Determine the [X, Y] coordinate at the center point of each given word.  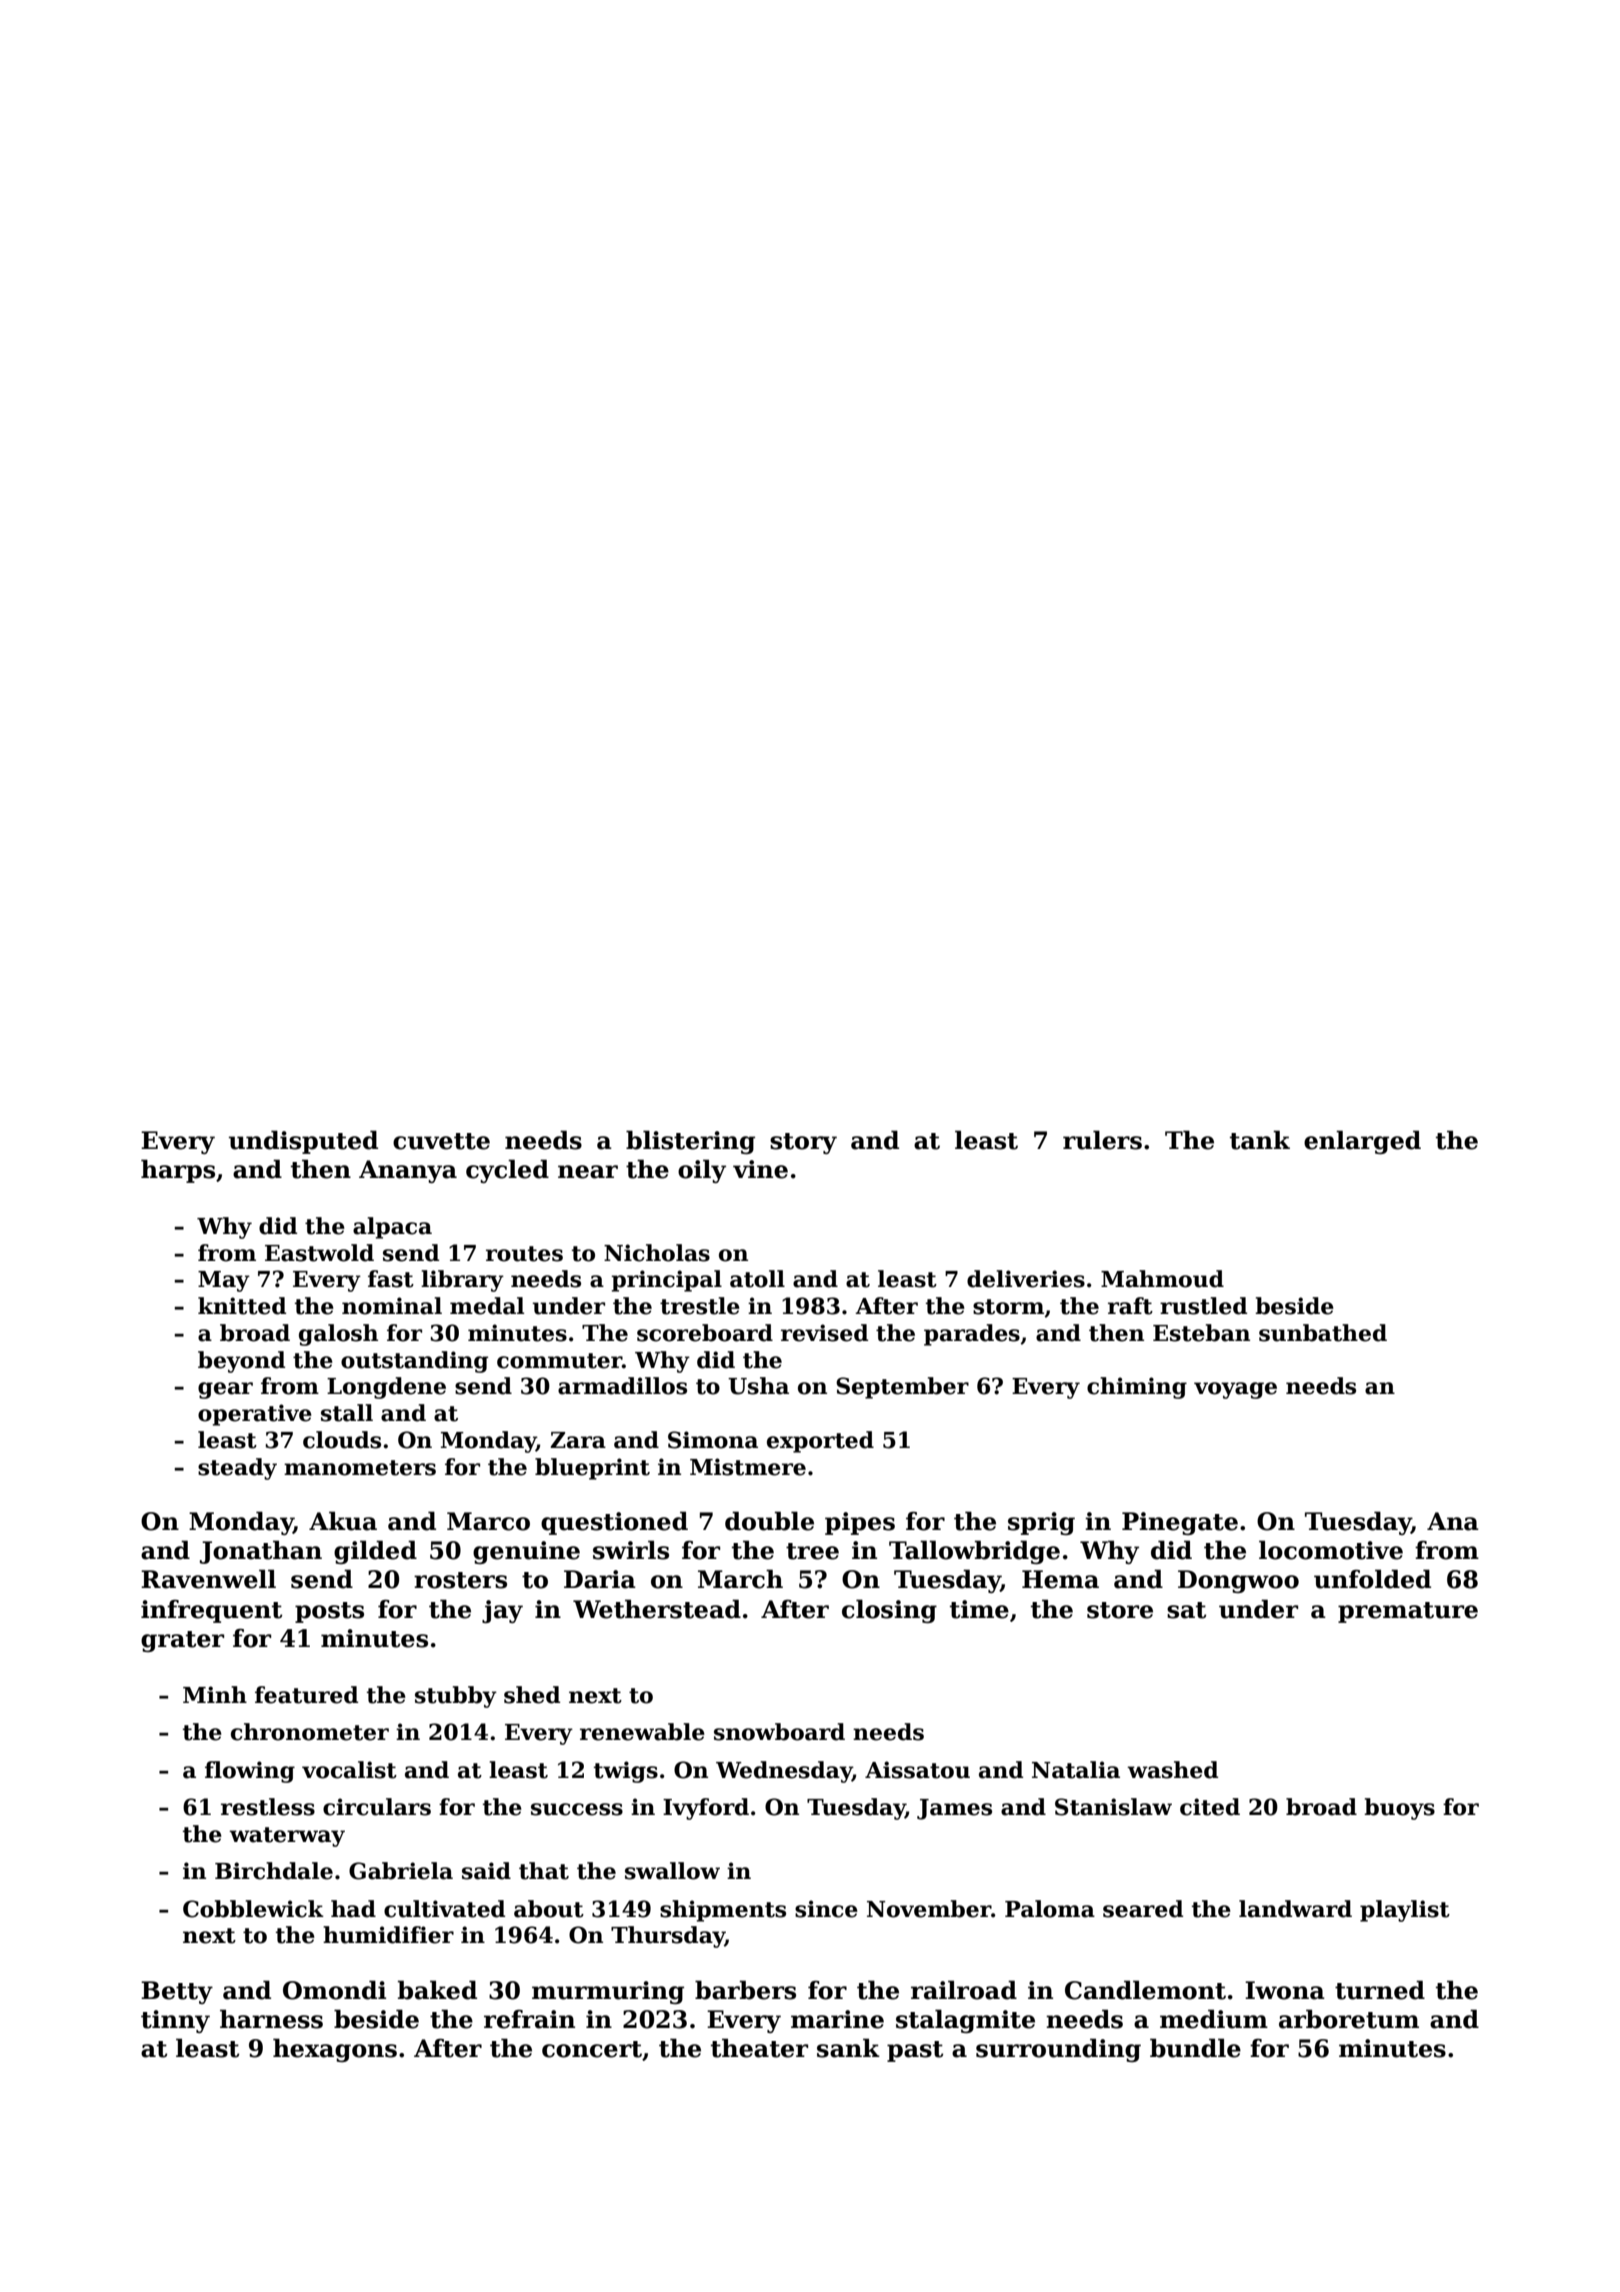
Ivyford [706, 1809]
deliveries [1026, 1279]
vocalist [349, 1770]
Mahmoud [1162, 1279]
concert [592, 2049]
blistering [690, 1142]
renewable [642, 1732]
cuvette [441, 1141]
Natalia [1076, 1770]
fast [391, 1279]
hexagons [335, 2050]
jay [502, 1611]
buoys [1399, 1809]
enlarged [1362, 1142]
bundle [1195, 2048]
